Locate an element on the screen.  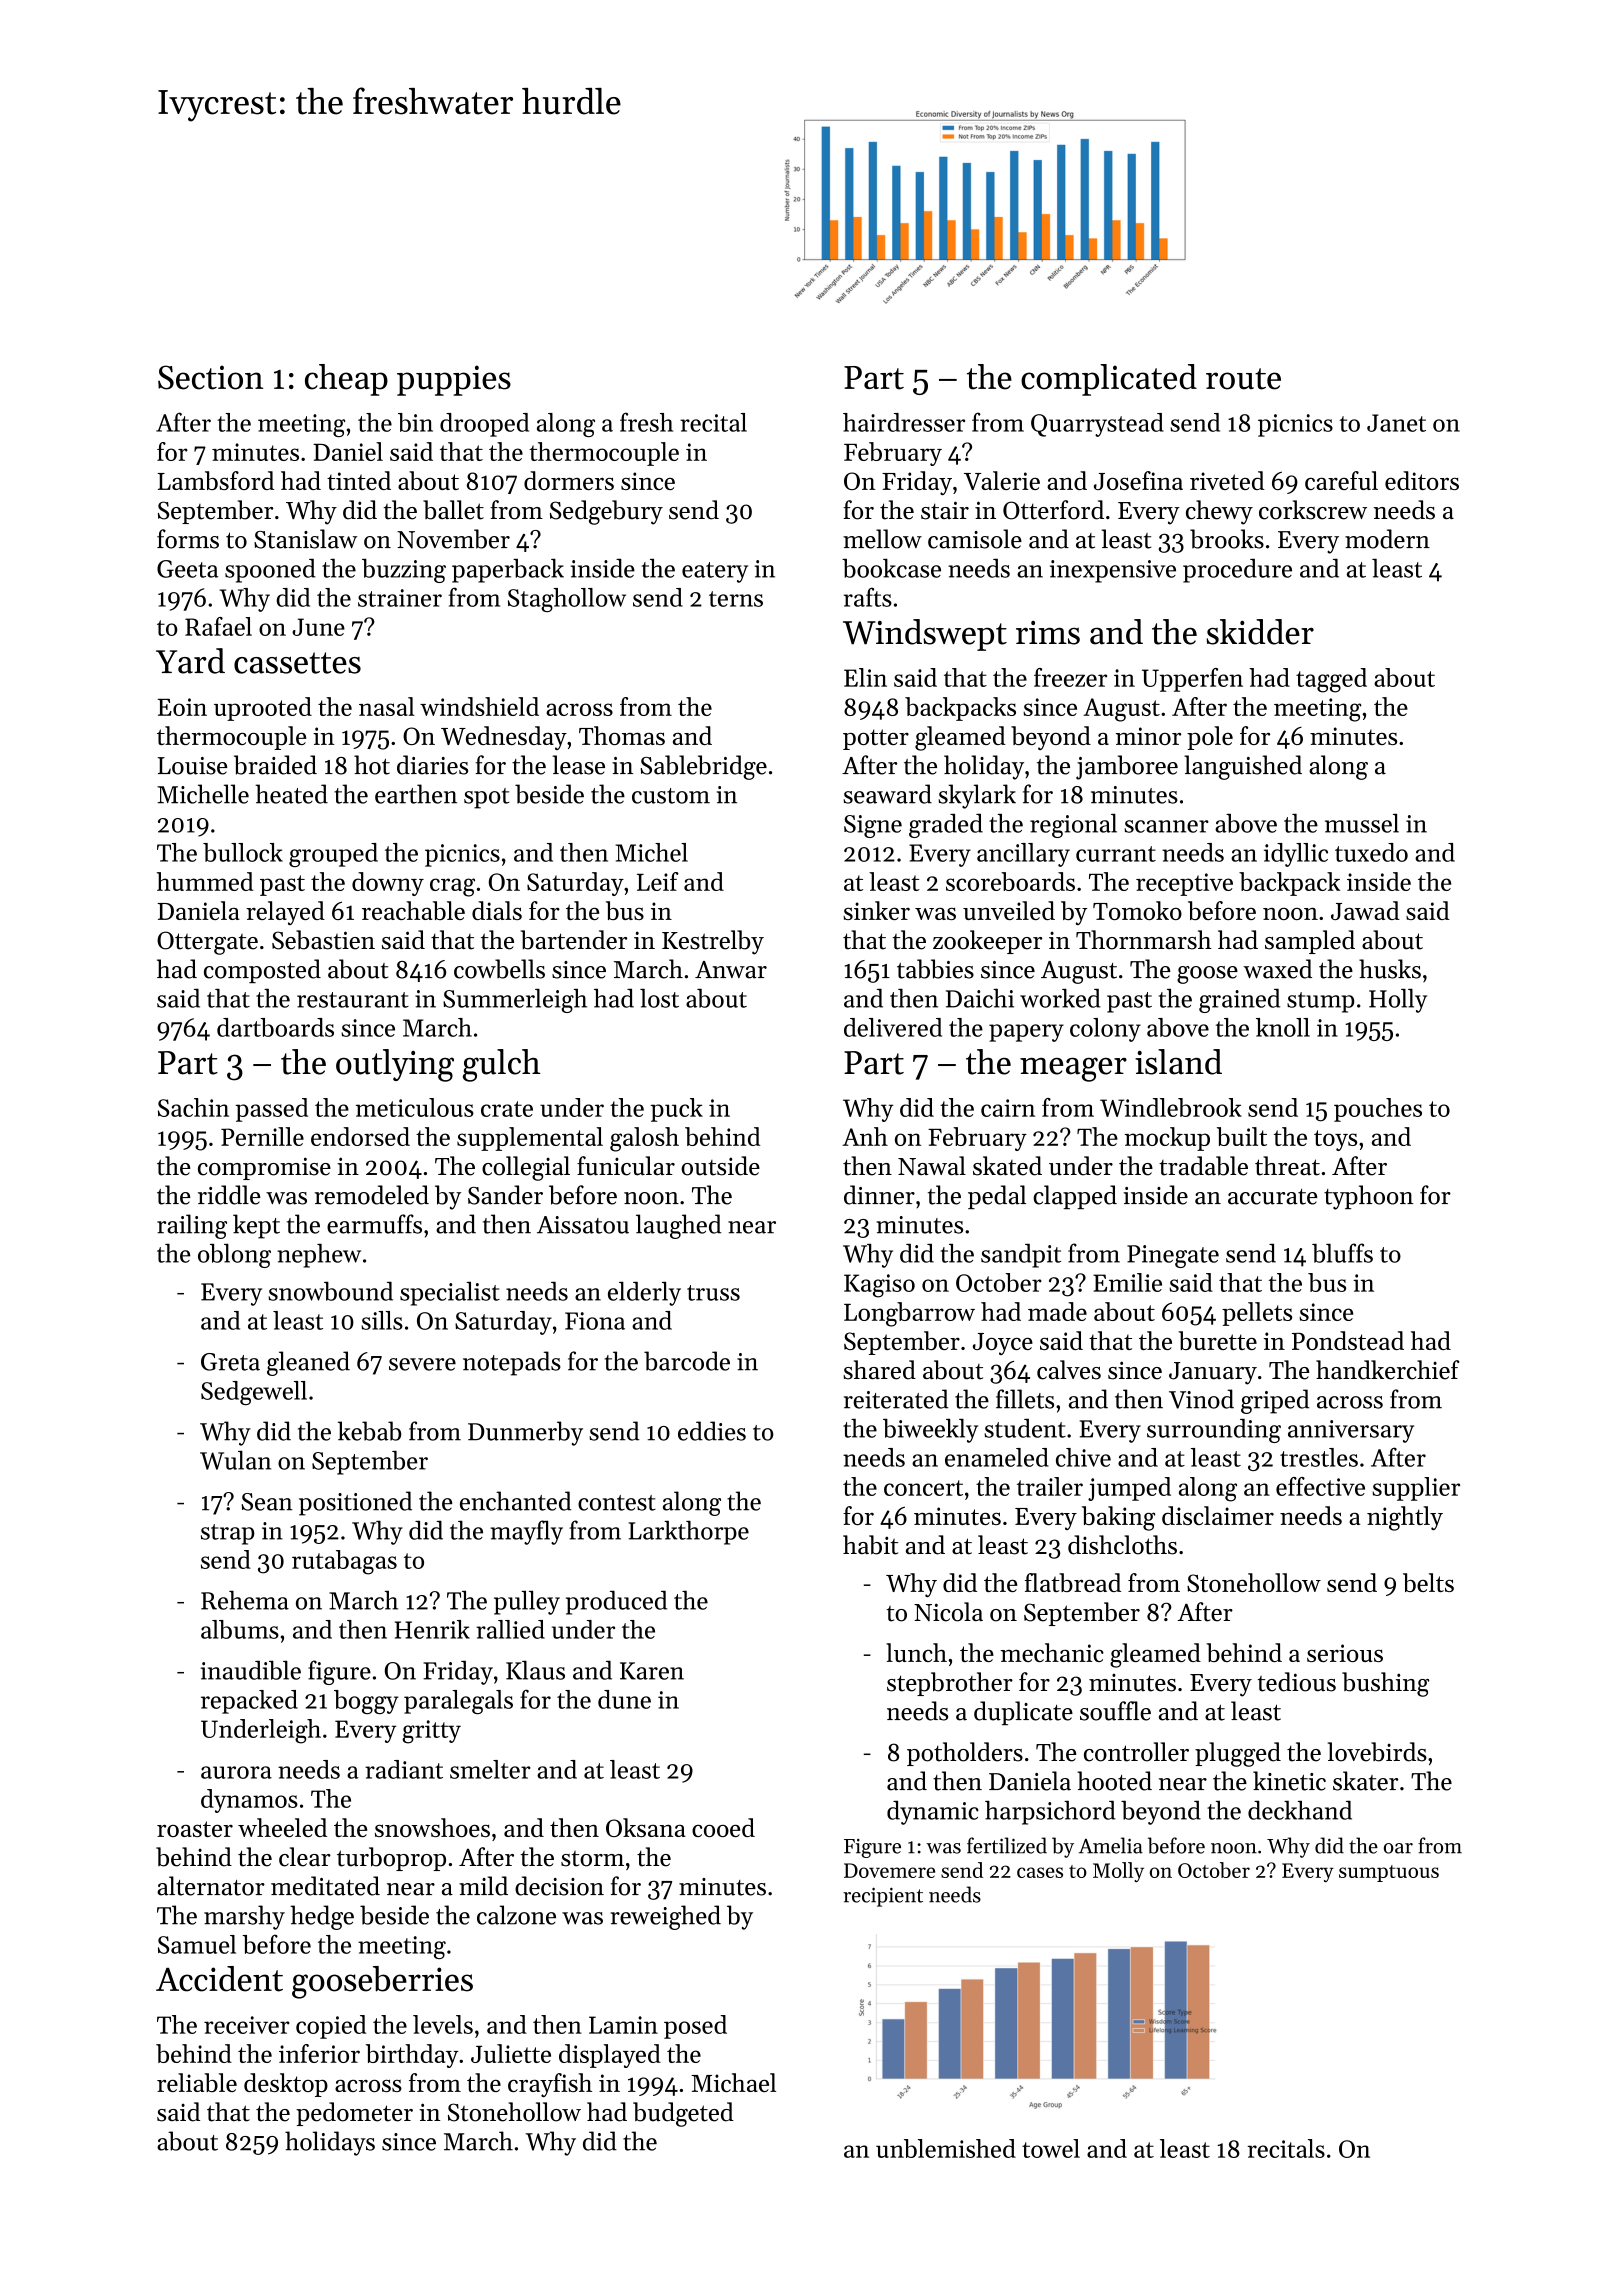
roaster is located at coordinates (195, 1829).
